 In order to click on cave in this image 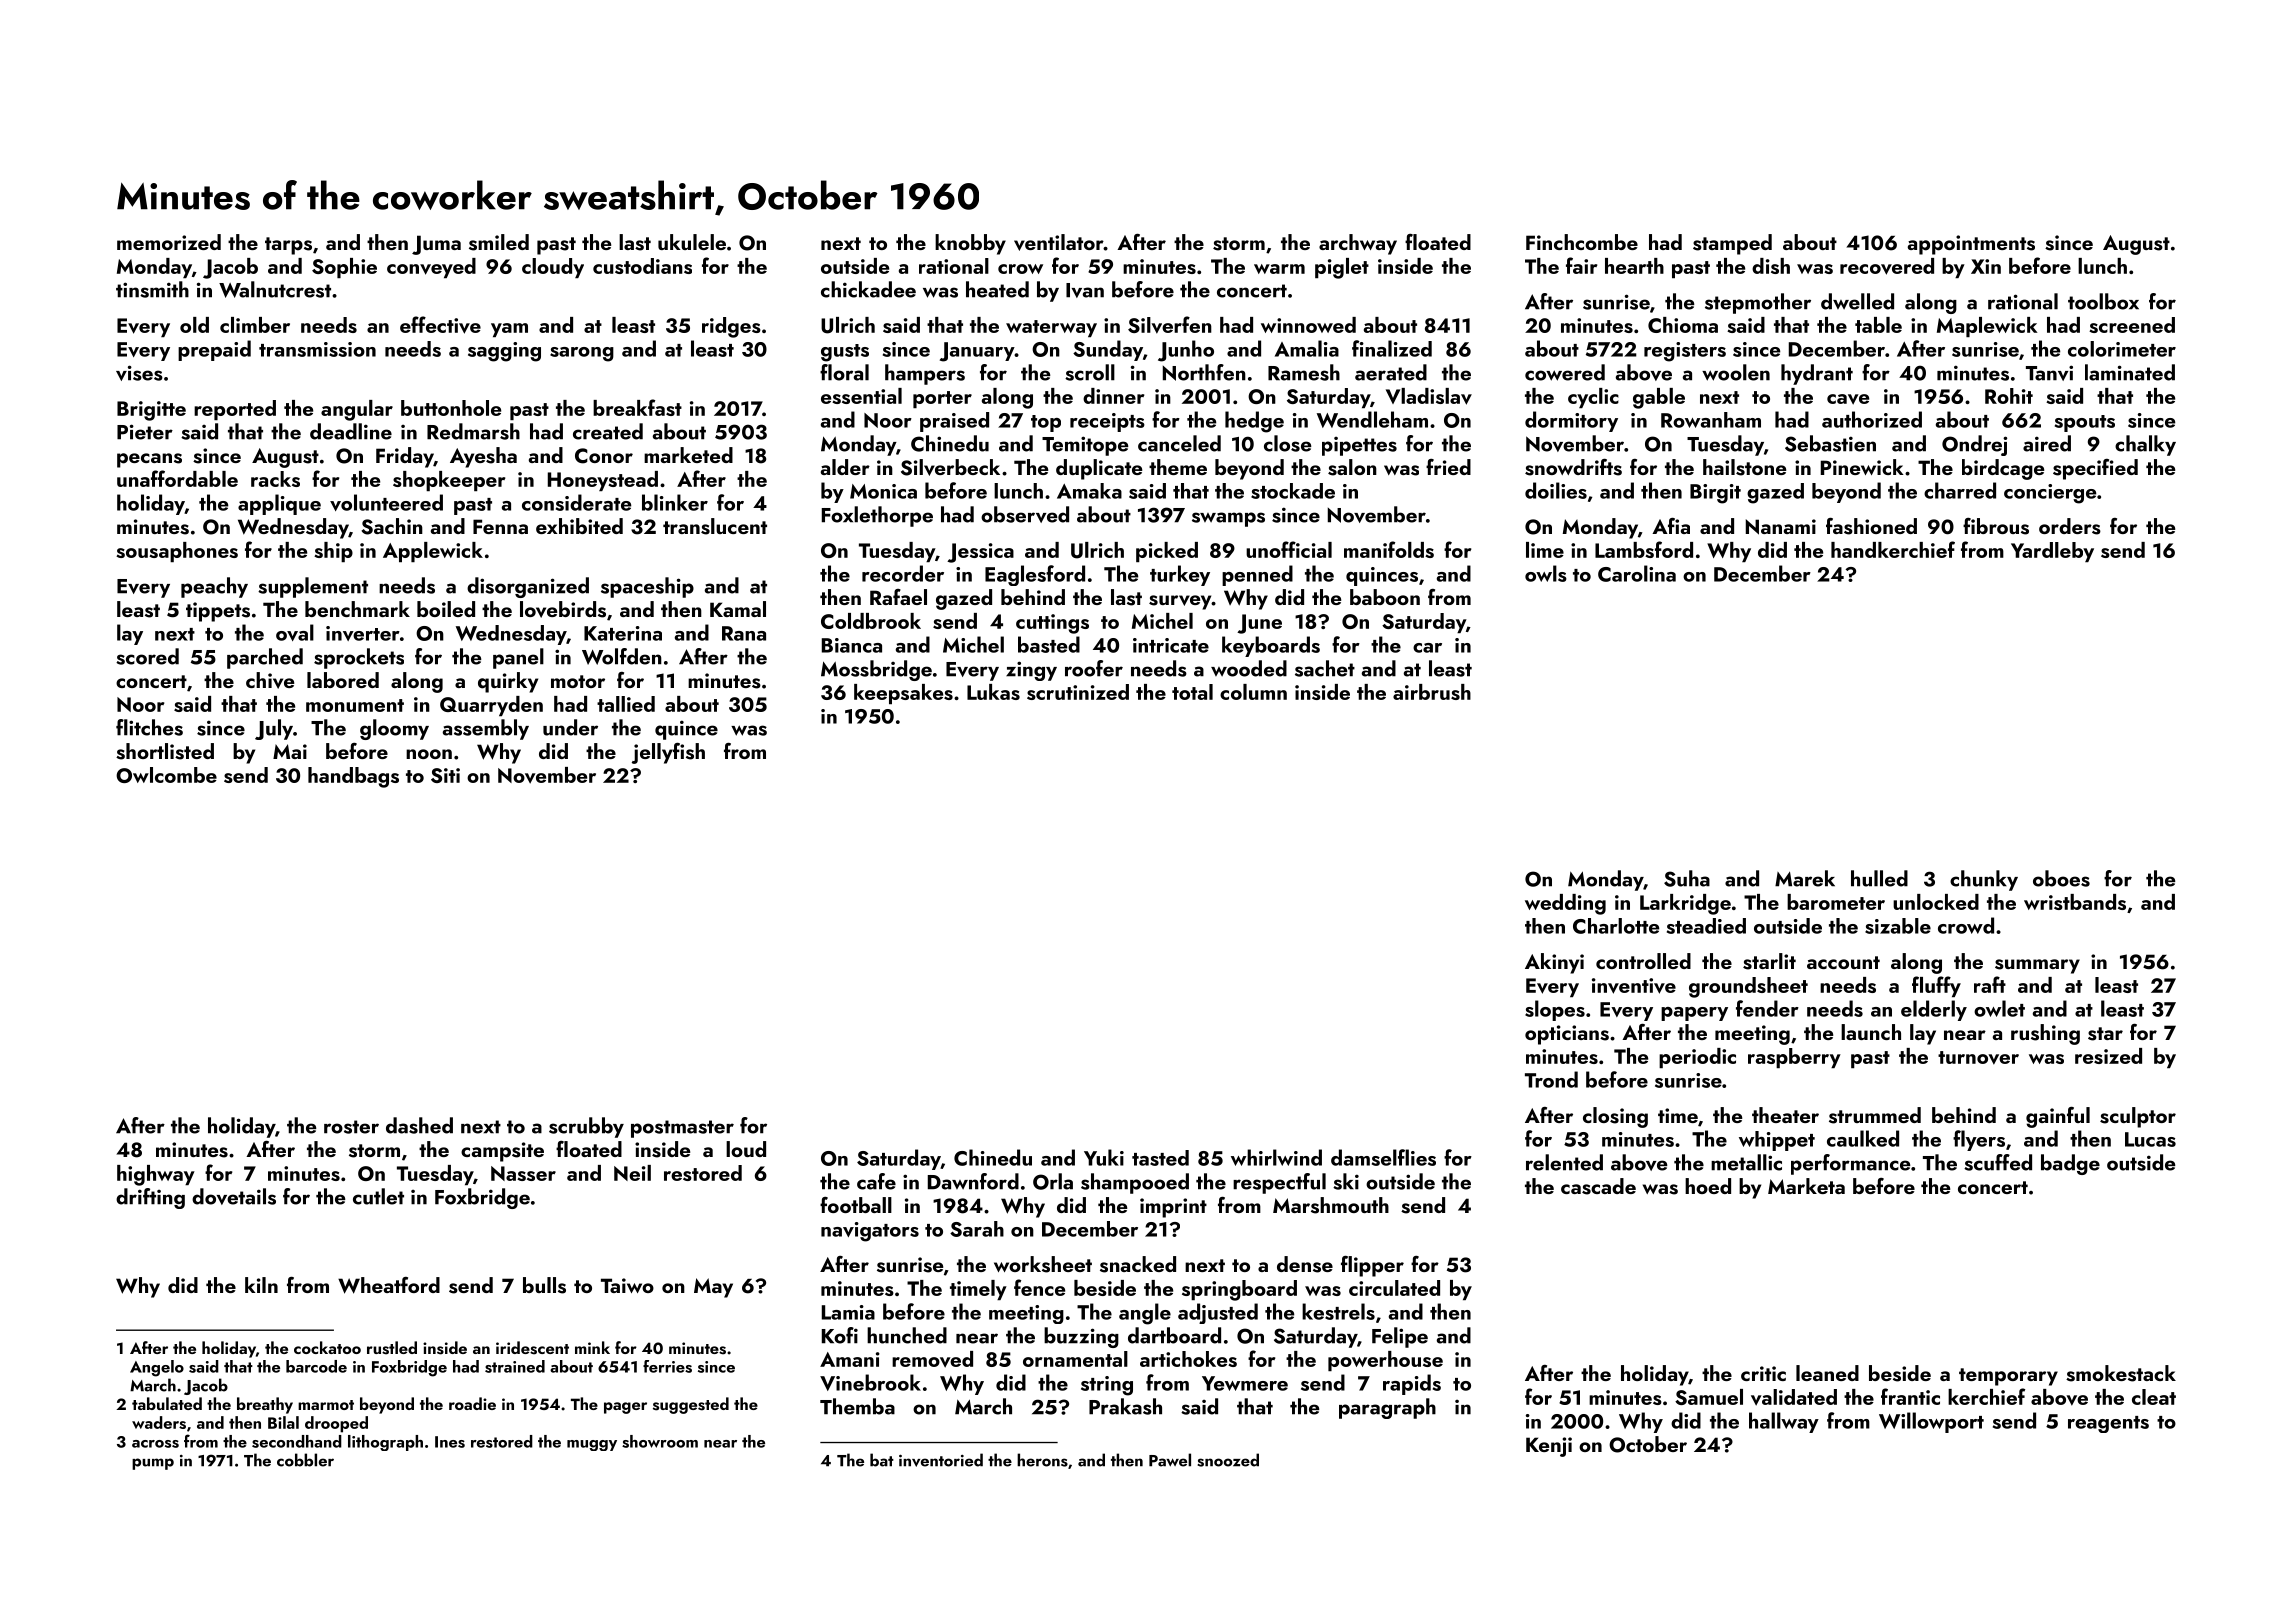, I will do `click(1848, 399)`.
